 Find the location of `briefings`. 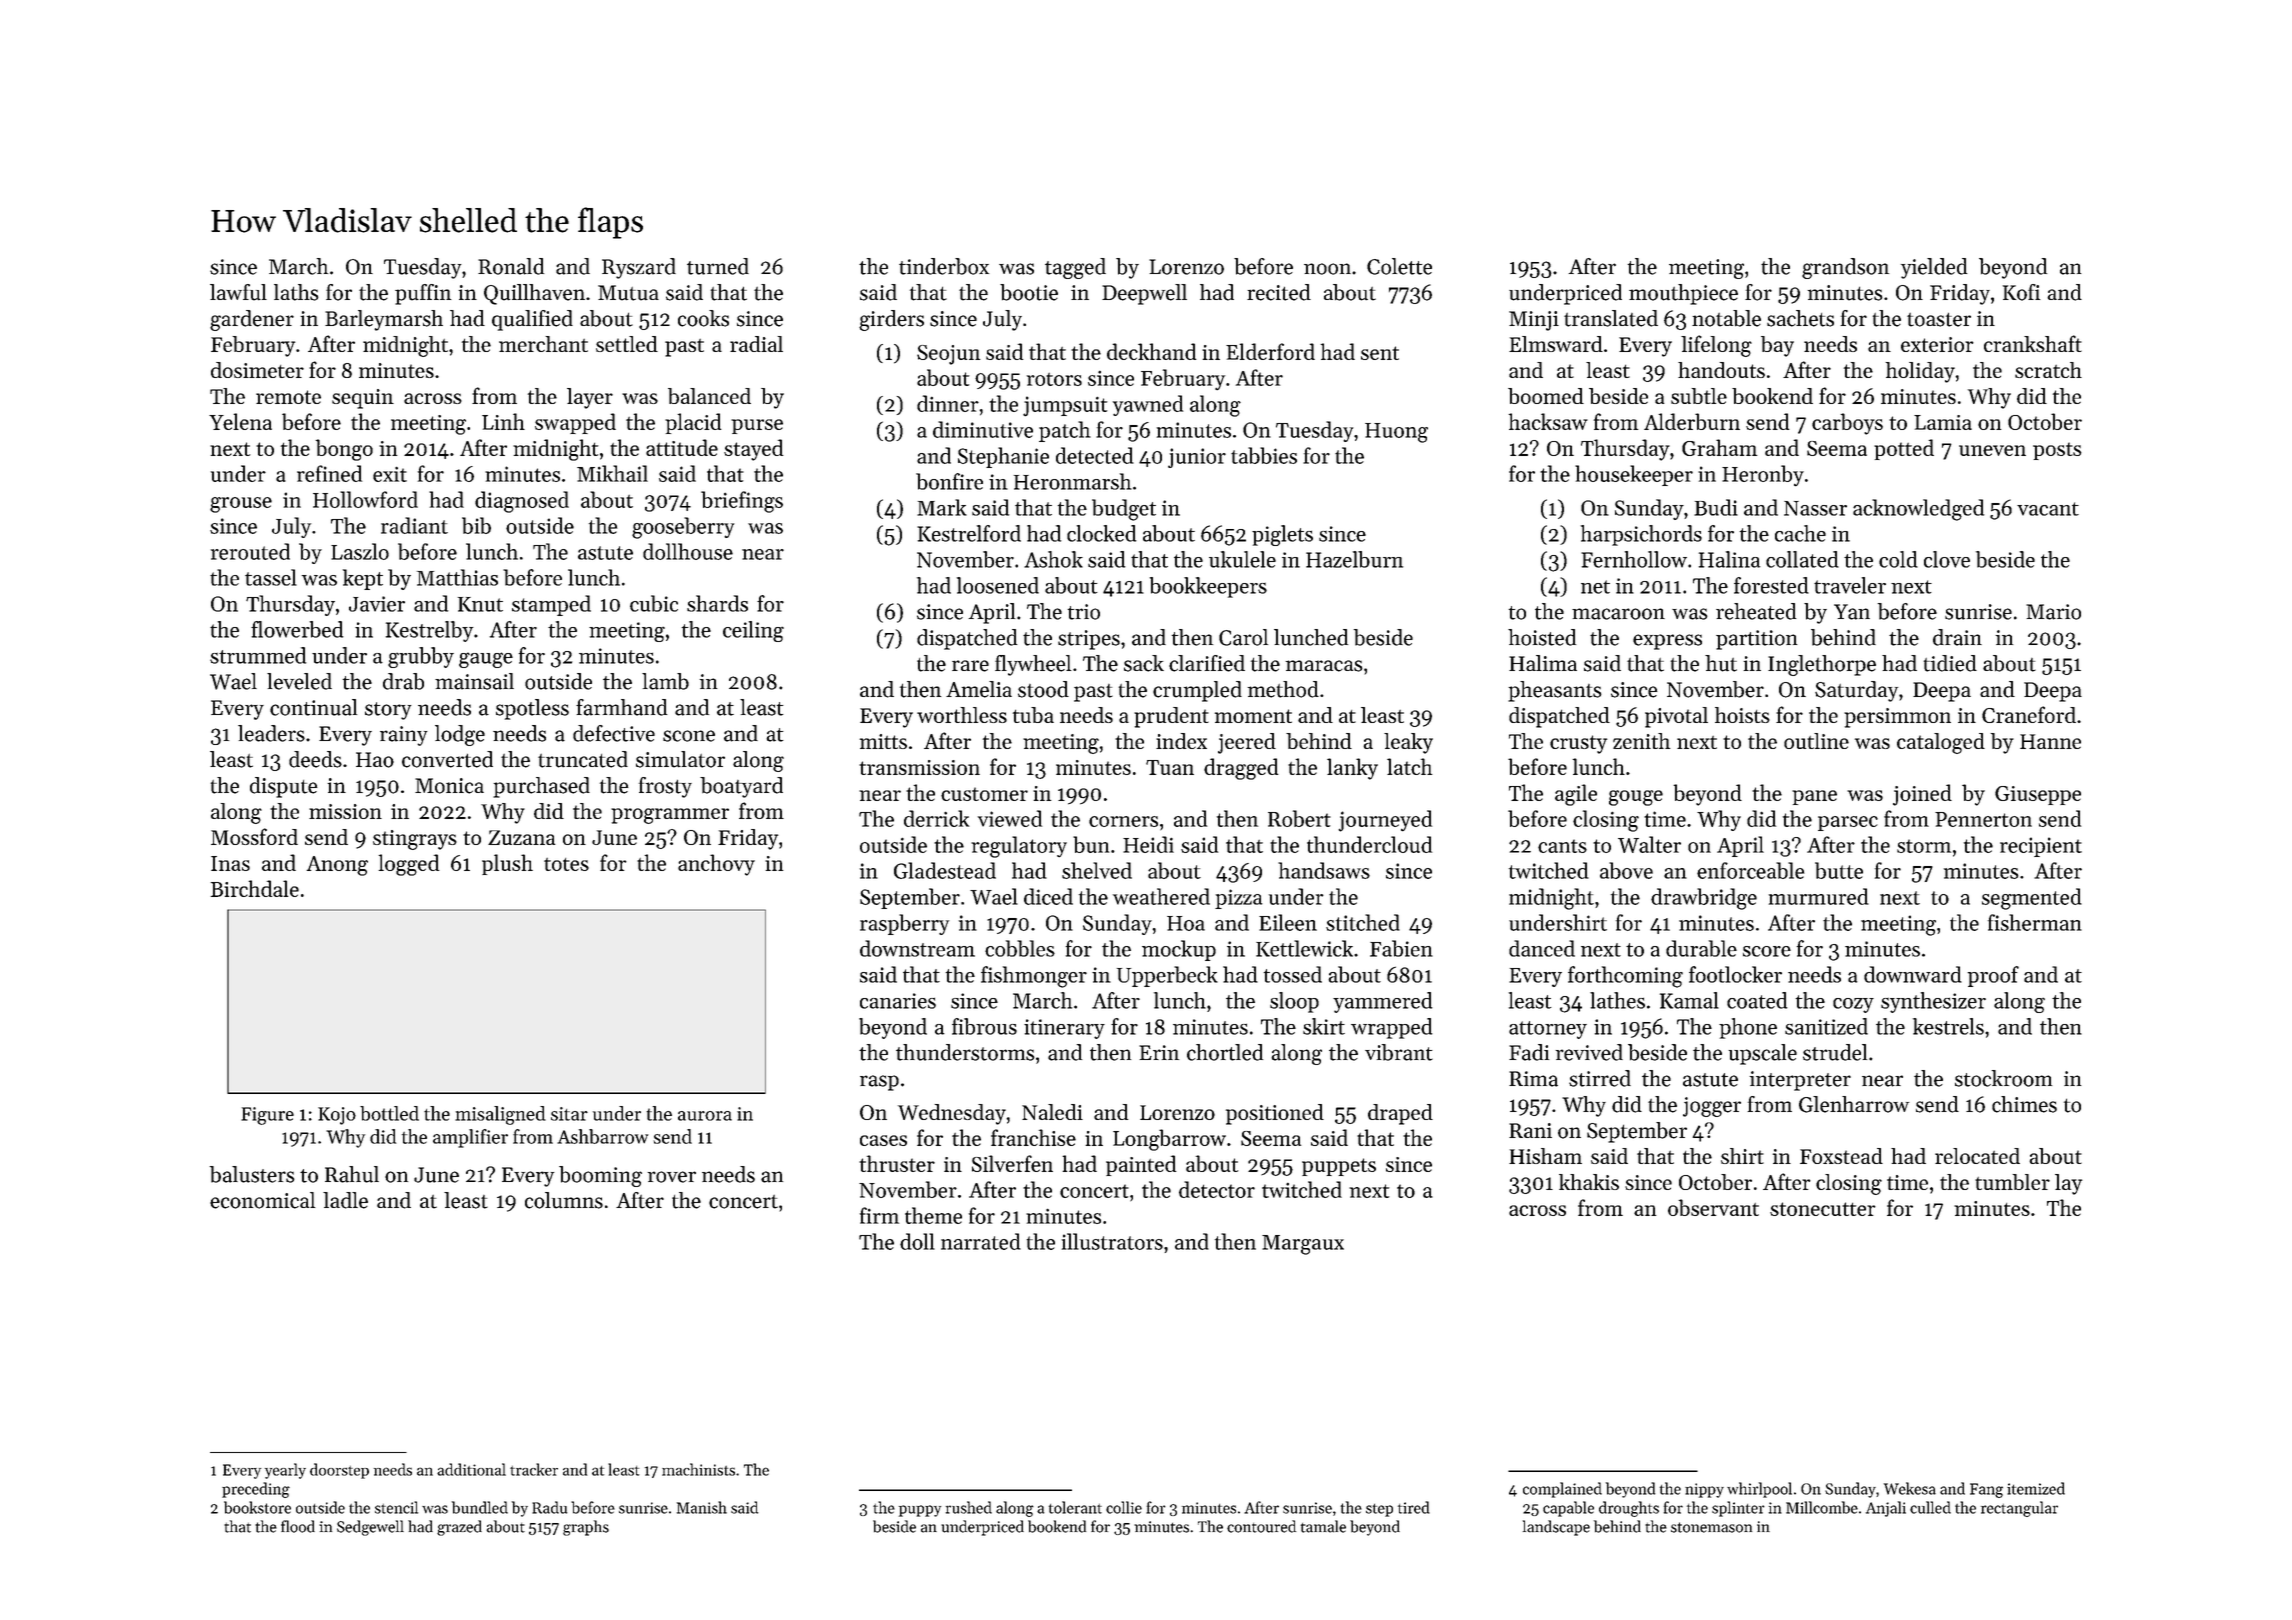

briefings is located at coordinates (742, 502).
